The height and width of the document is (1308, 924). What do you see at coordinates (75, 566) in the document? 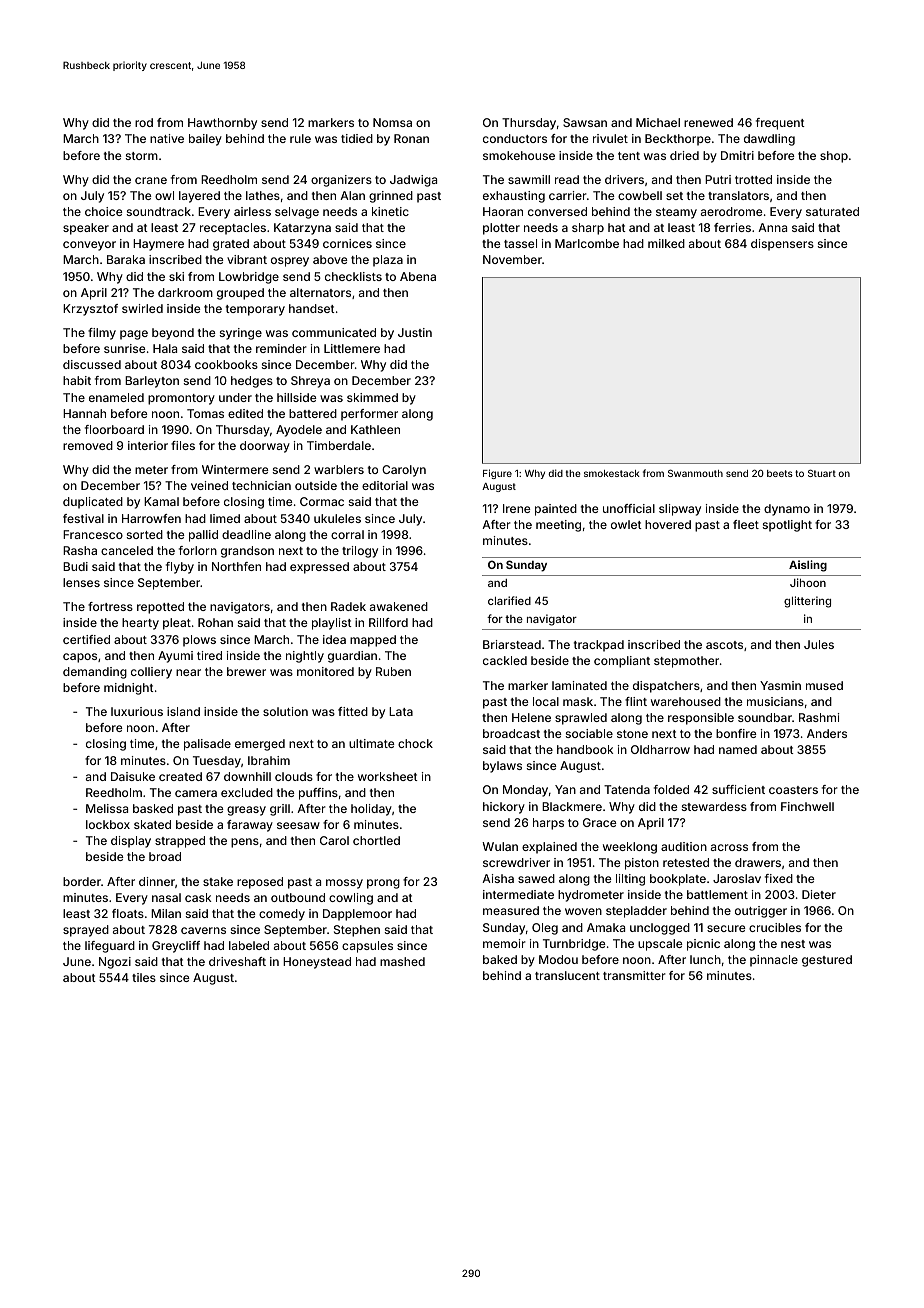
I see `Budi` at bounding box center [75, 566].
